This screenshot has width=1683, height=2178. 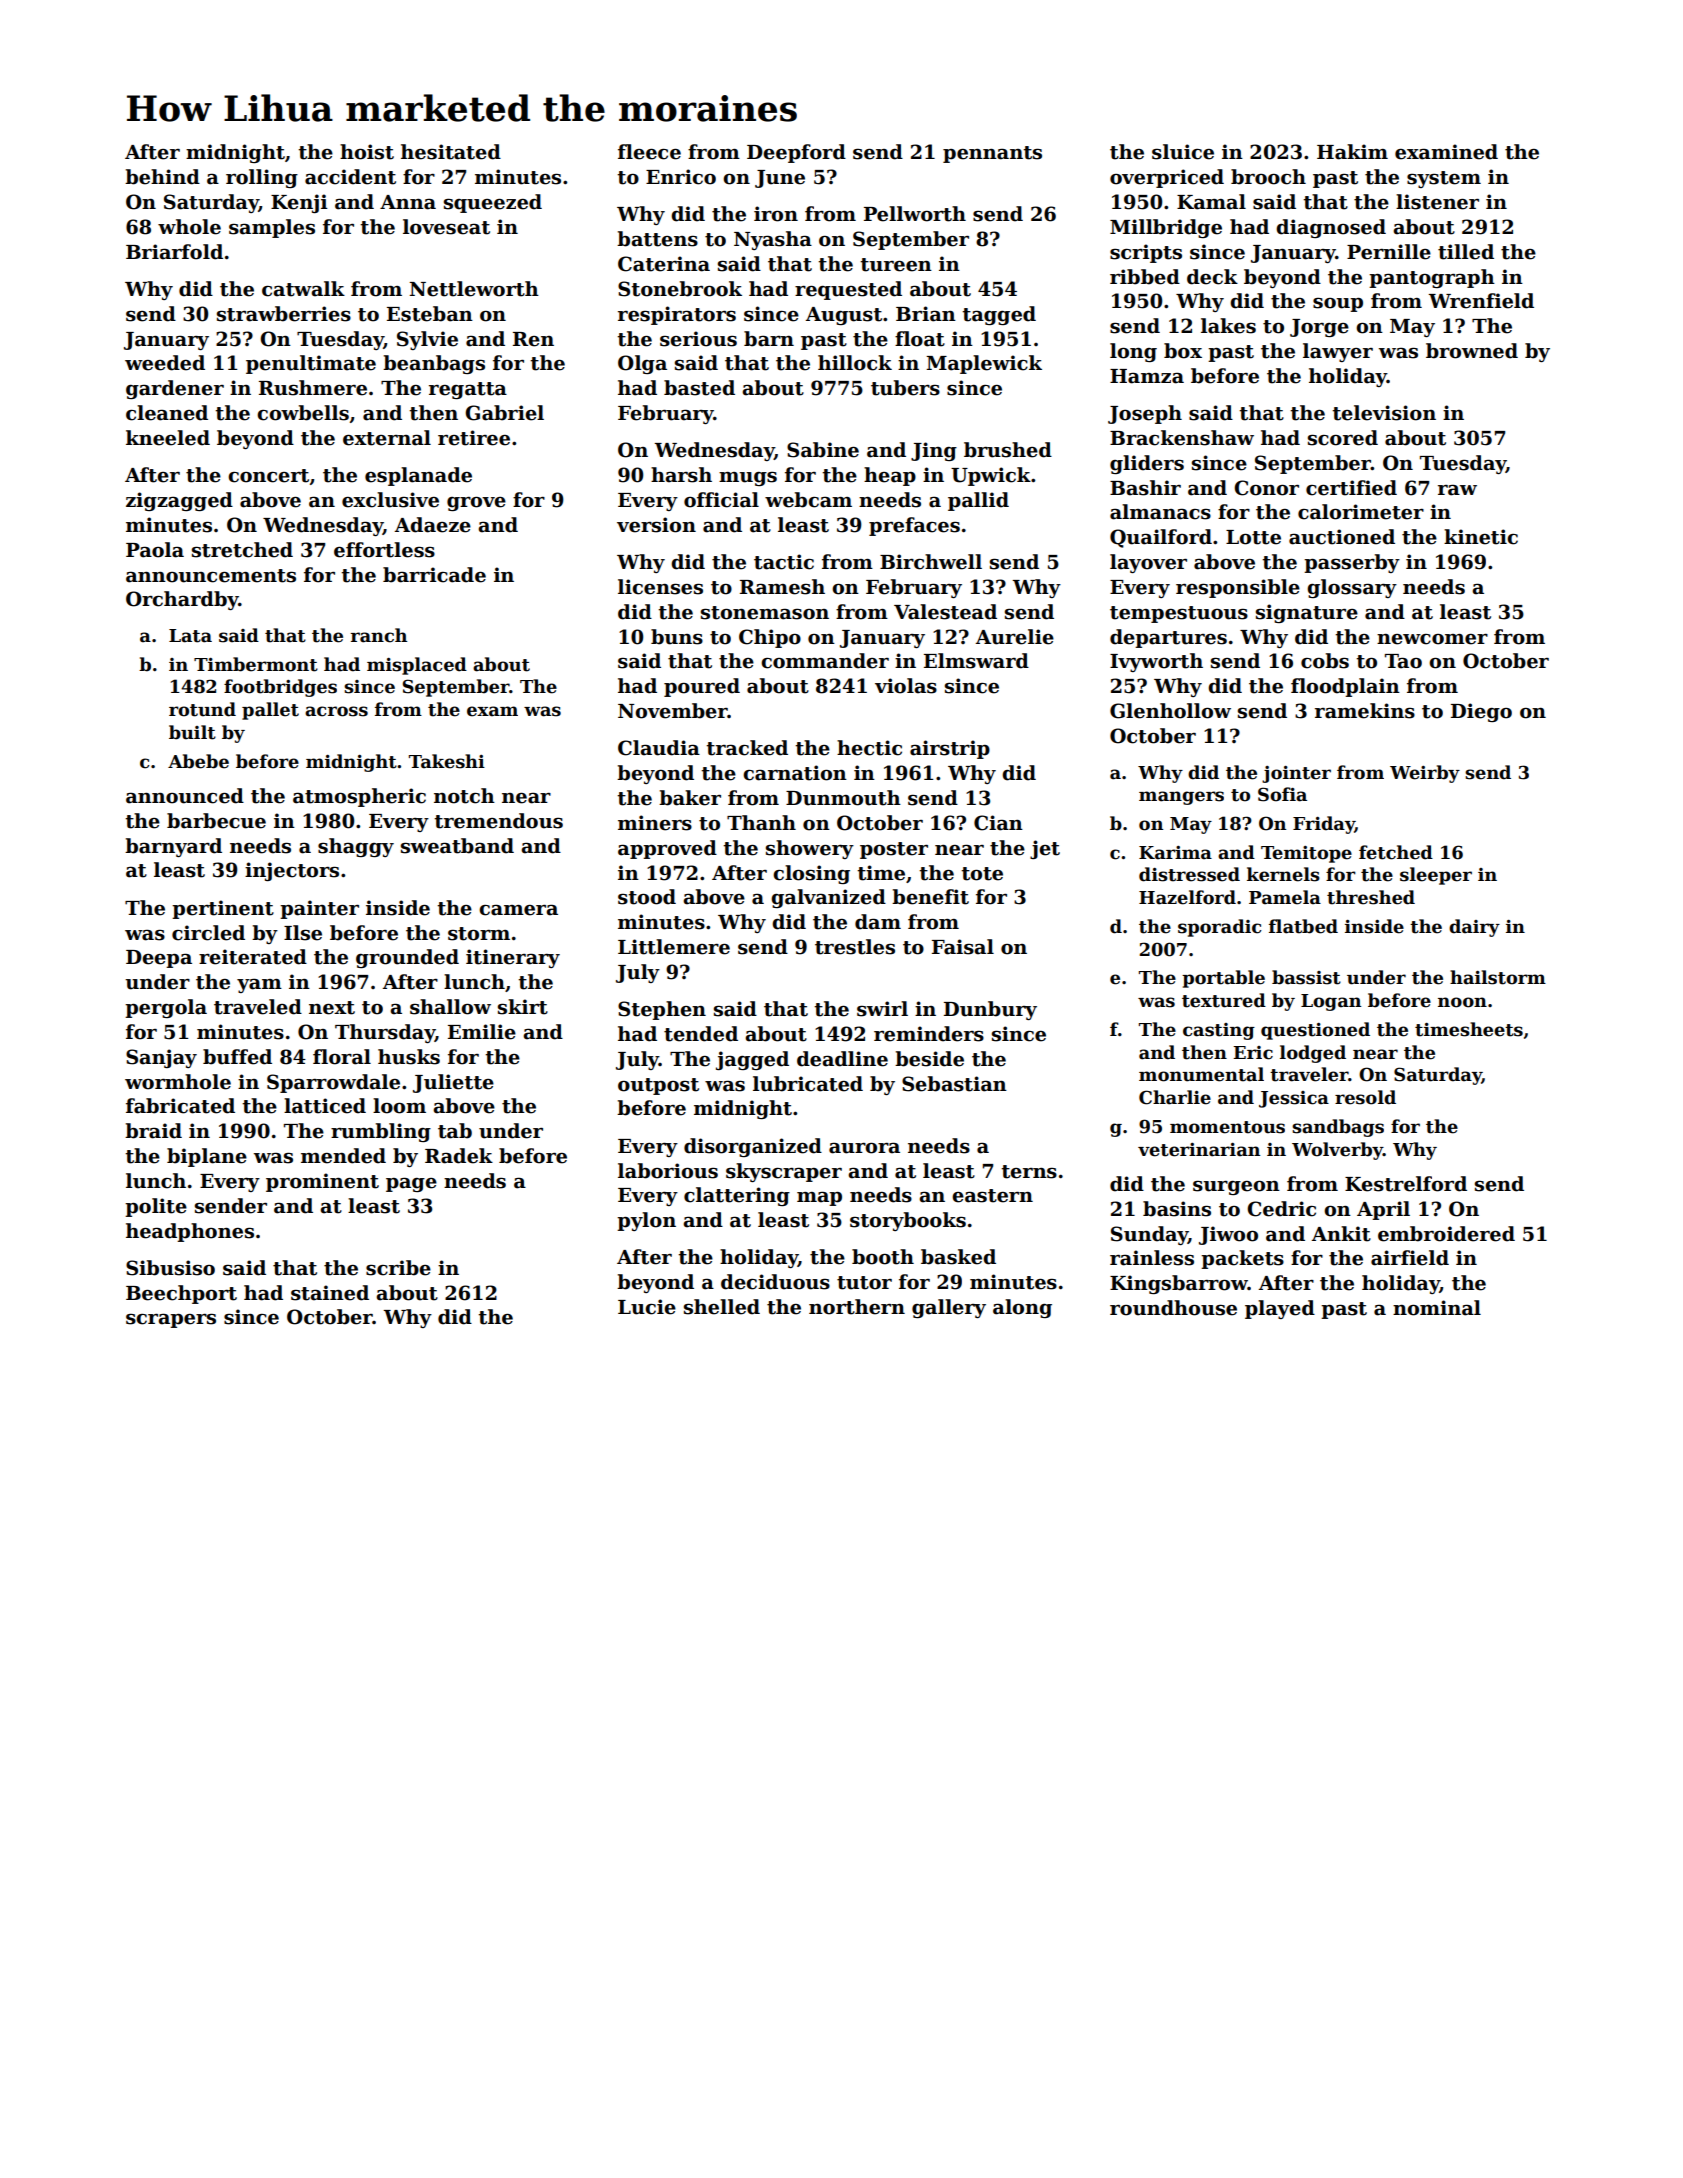 What do you see at coordinates (649, 152) in the screenshot?
I see `fleece` at bounding box center [649, 152].
